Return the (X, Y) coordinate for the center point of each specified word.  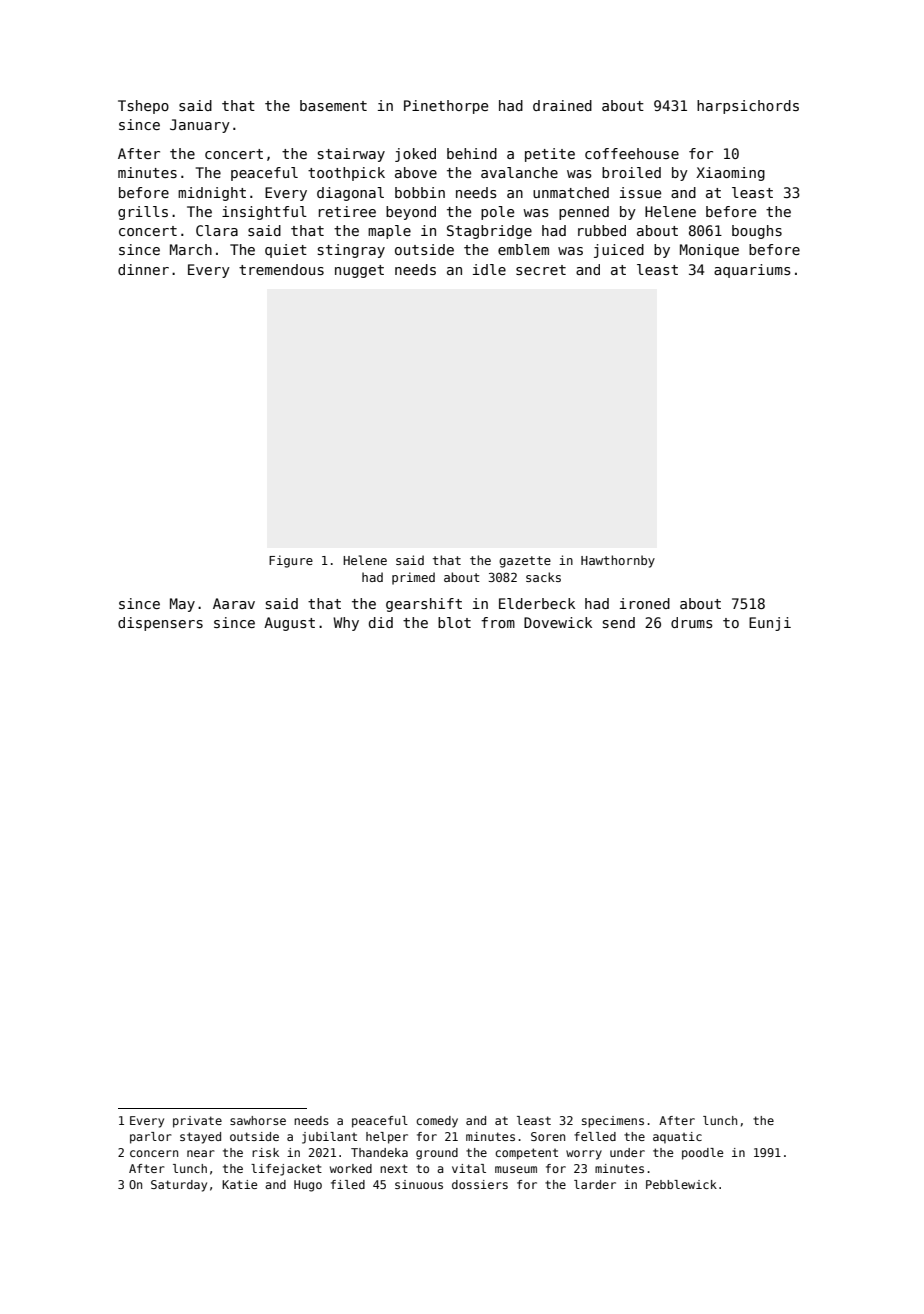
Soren (548, 1136)
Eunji (770, 624)
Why (346, 624)
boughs (757, 232)
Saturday (179, 1186)
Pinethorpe (446, 107)
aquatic (677, 1138)
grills (143, 213)
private (197, 1122)
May (182, 605)
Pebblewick (681, 1184)
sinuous (419, 1184)
